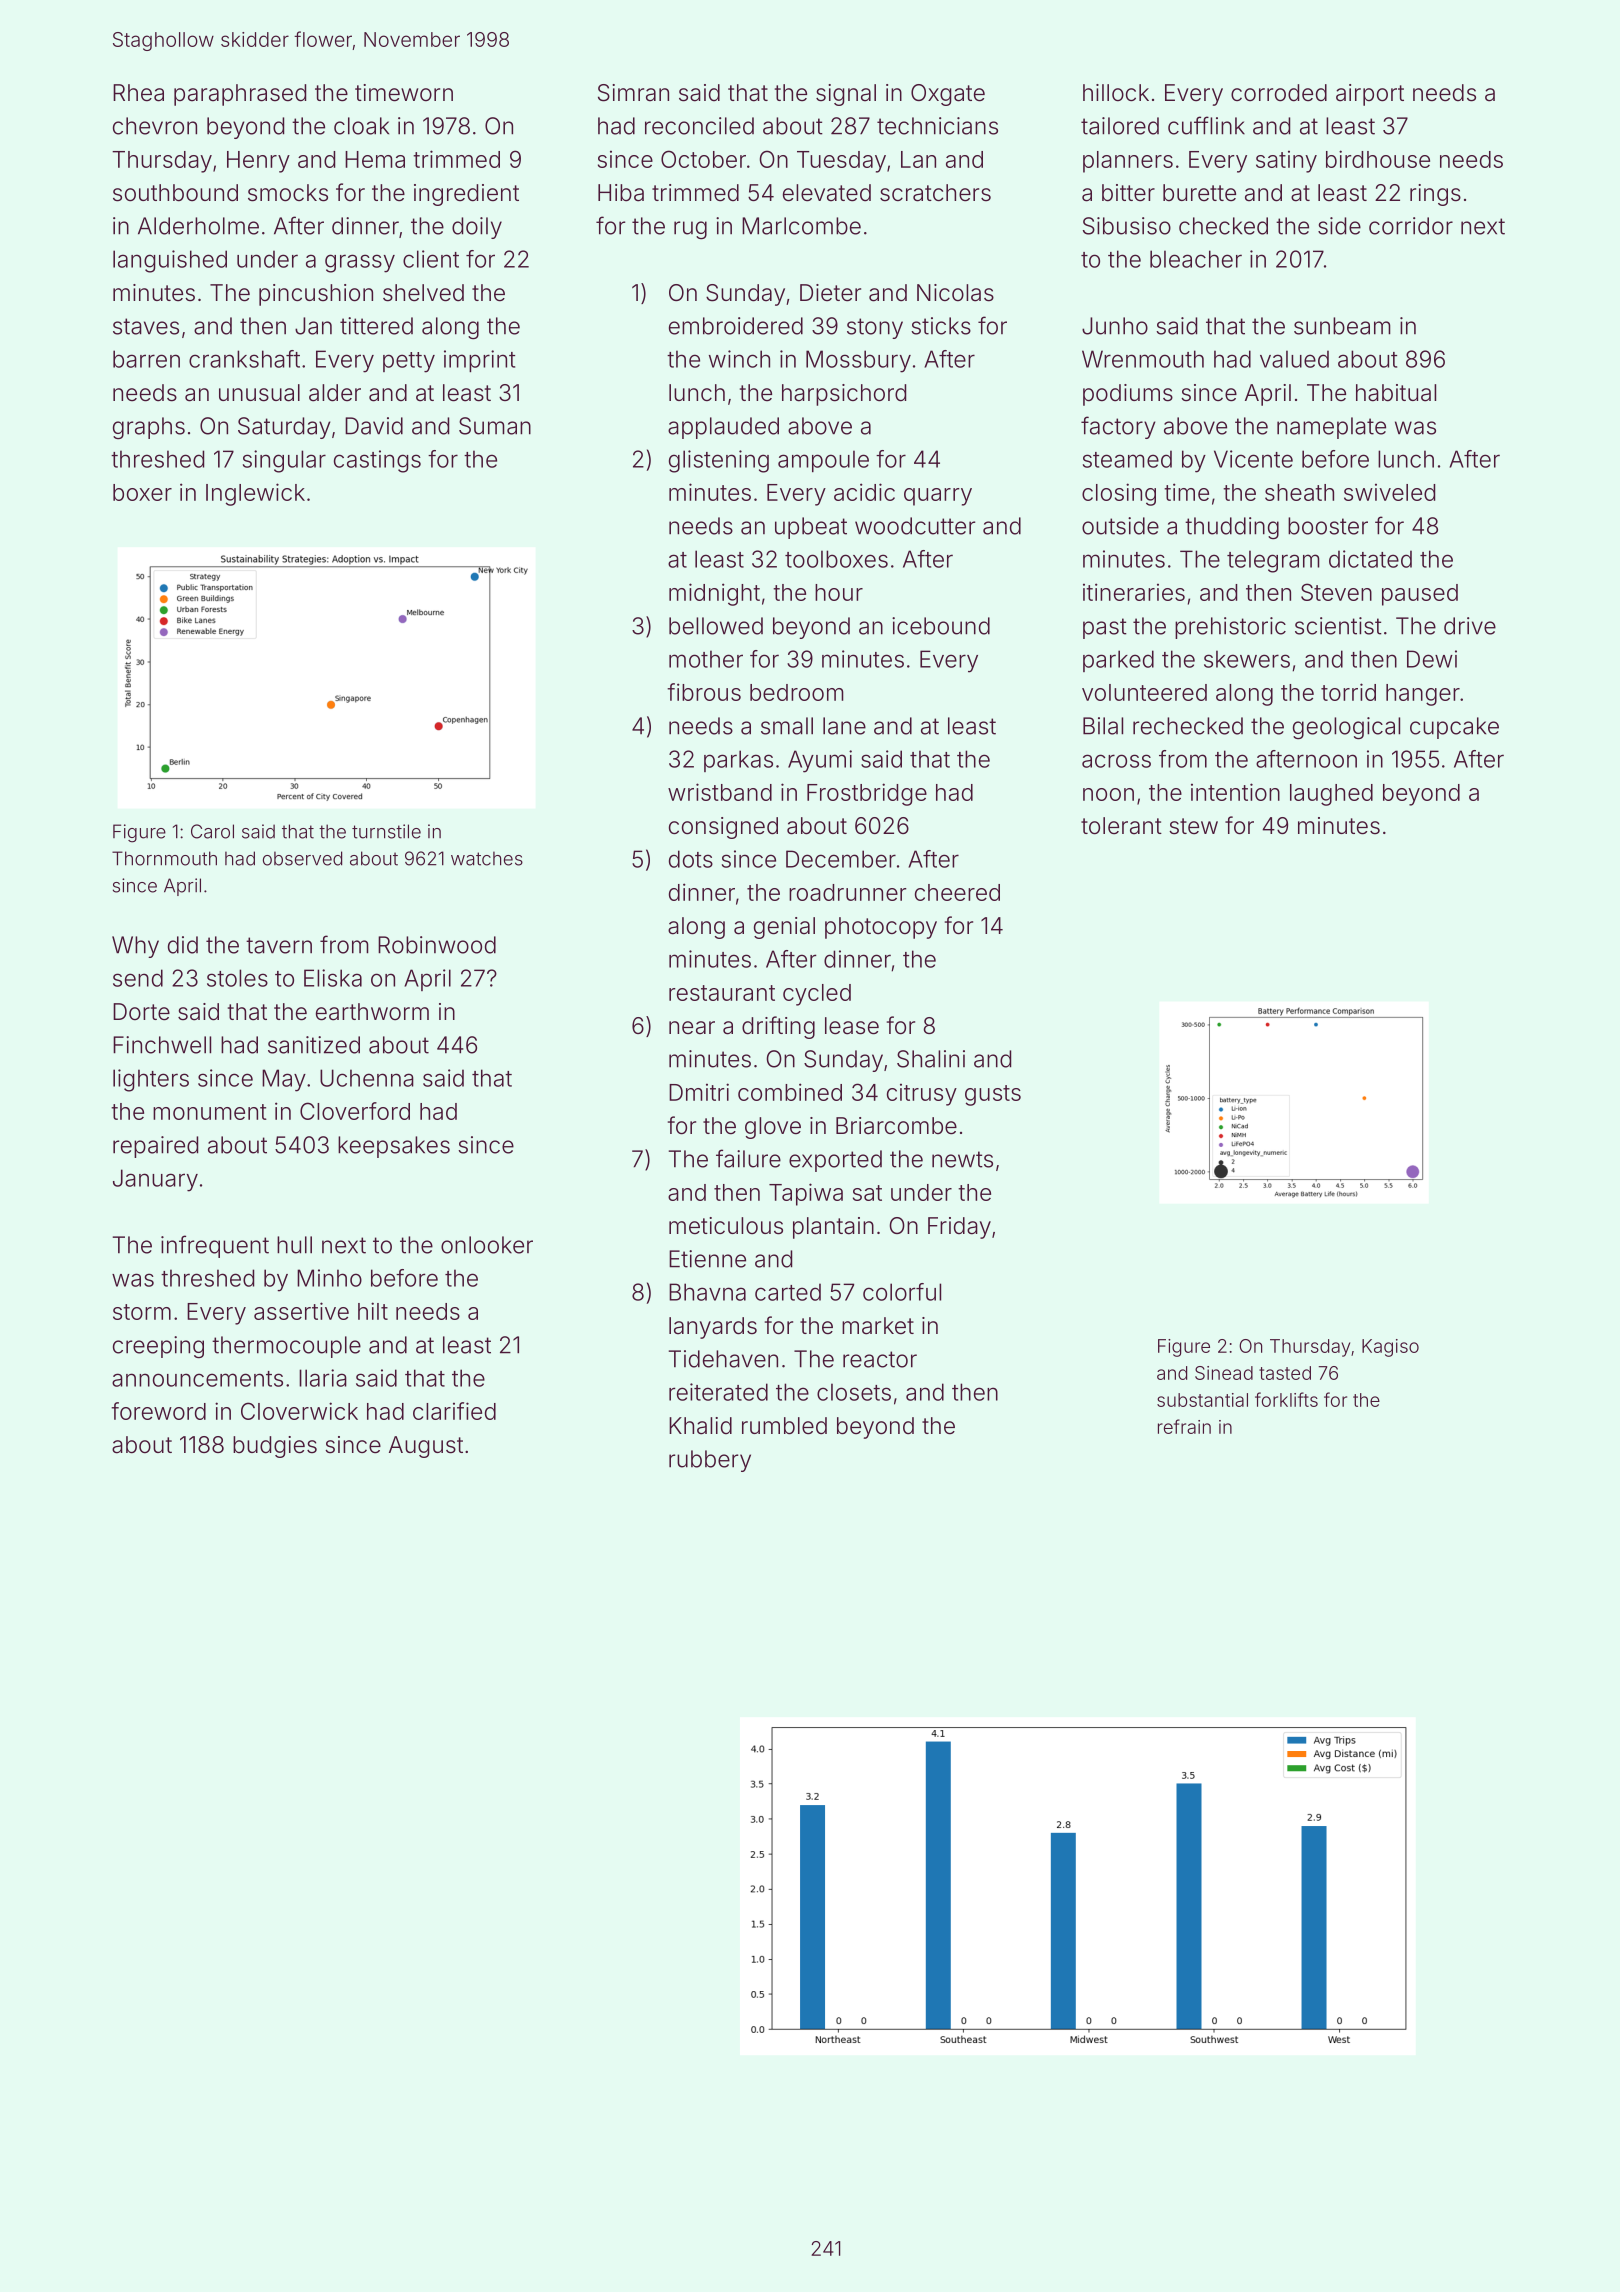  What do you see at coordinates (212, 831) in the screenshot?
I see `Carol` at bounding box center [212, 831].
